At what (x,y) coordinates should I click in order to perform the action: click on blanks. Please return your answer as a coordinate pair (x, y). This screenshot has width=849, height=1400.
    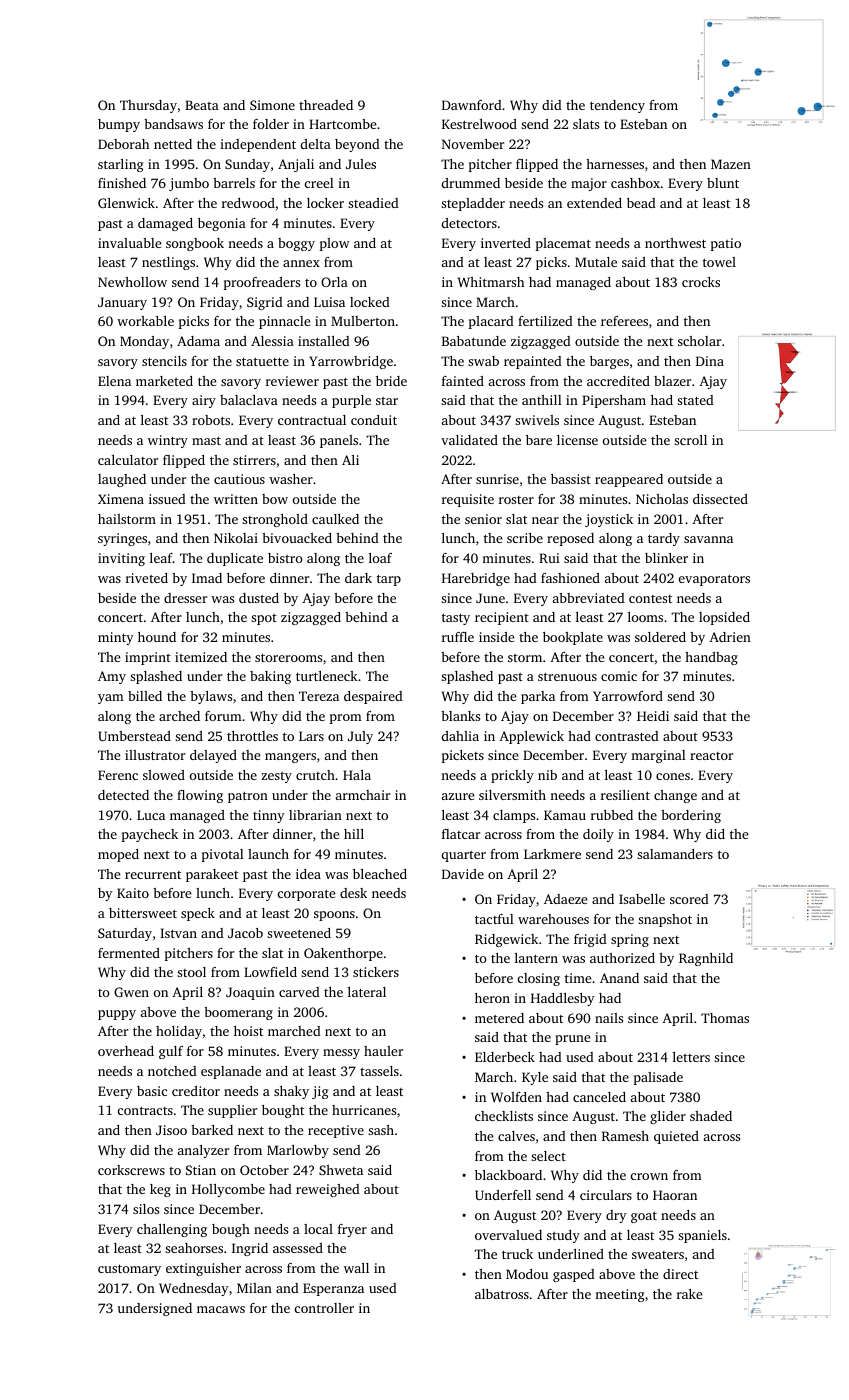
    Looking at the image, I should click on (460, 716).
